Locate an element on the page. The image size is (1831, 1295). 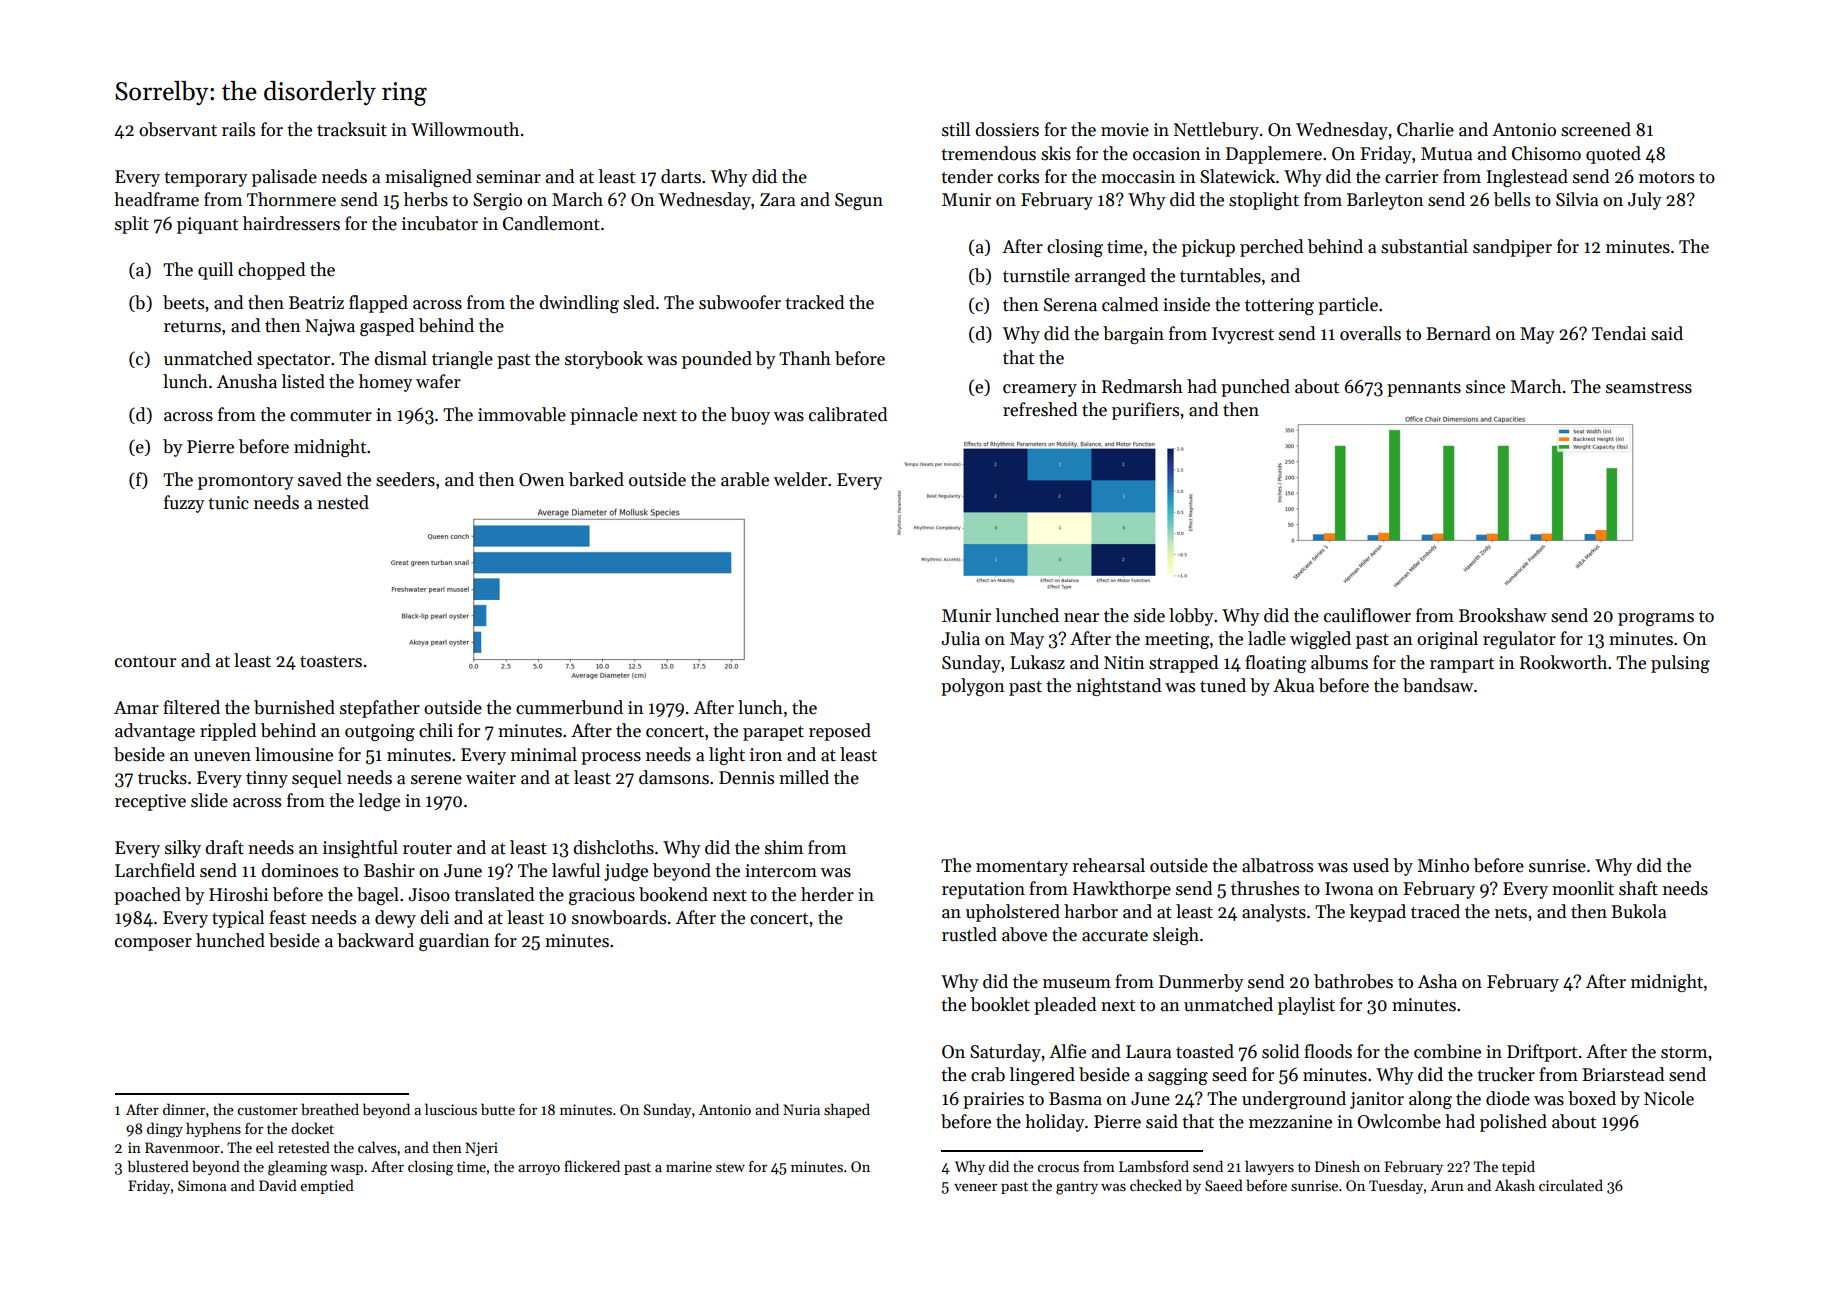
creamery is located at coordinates (1040, 390).
